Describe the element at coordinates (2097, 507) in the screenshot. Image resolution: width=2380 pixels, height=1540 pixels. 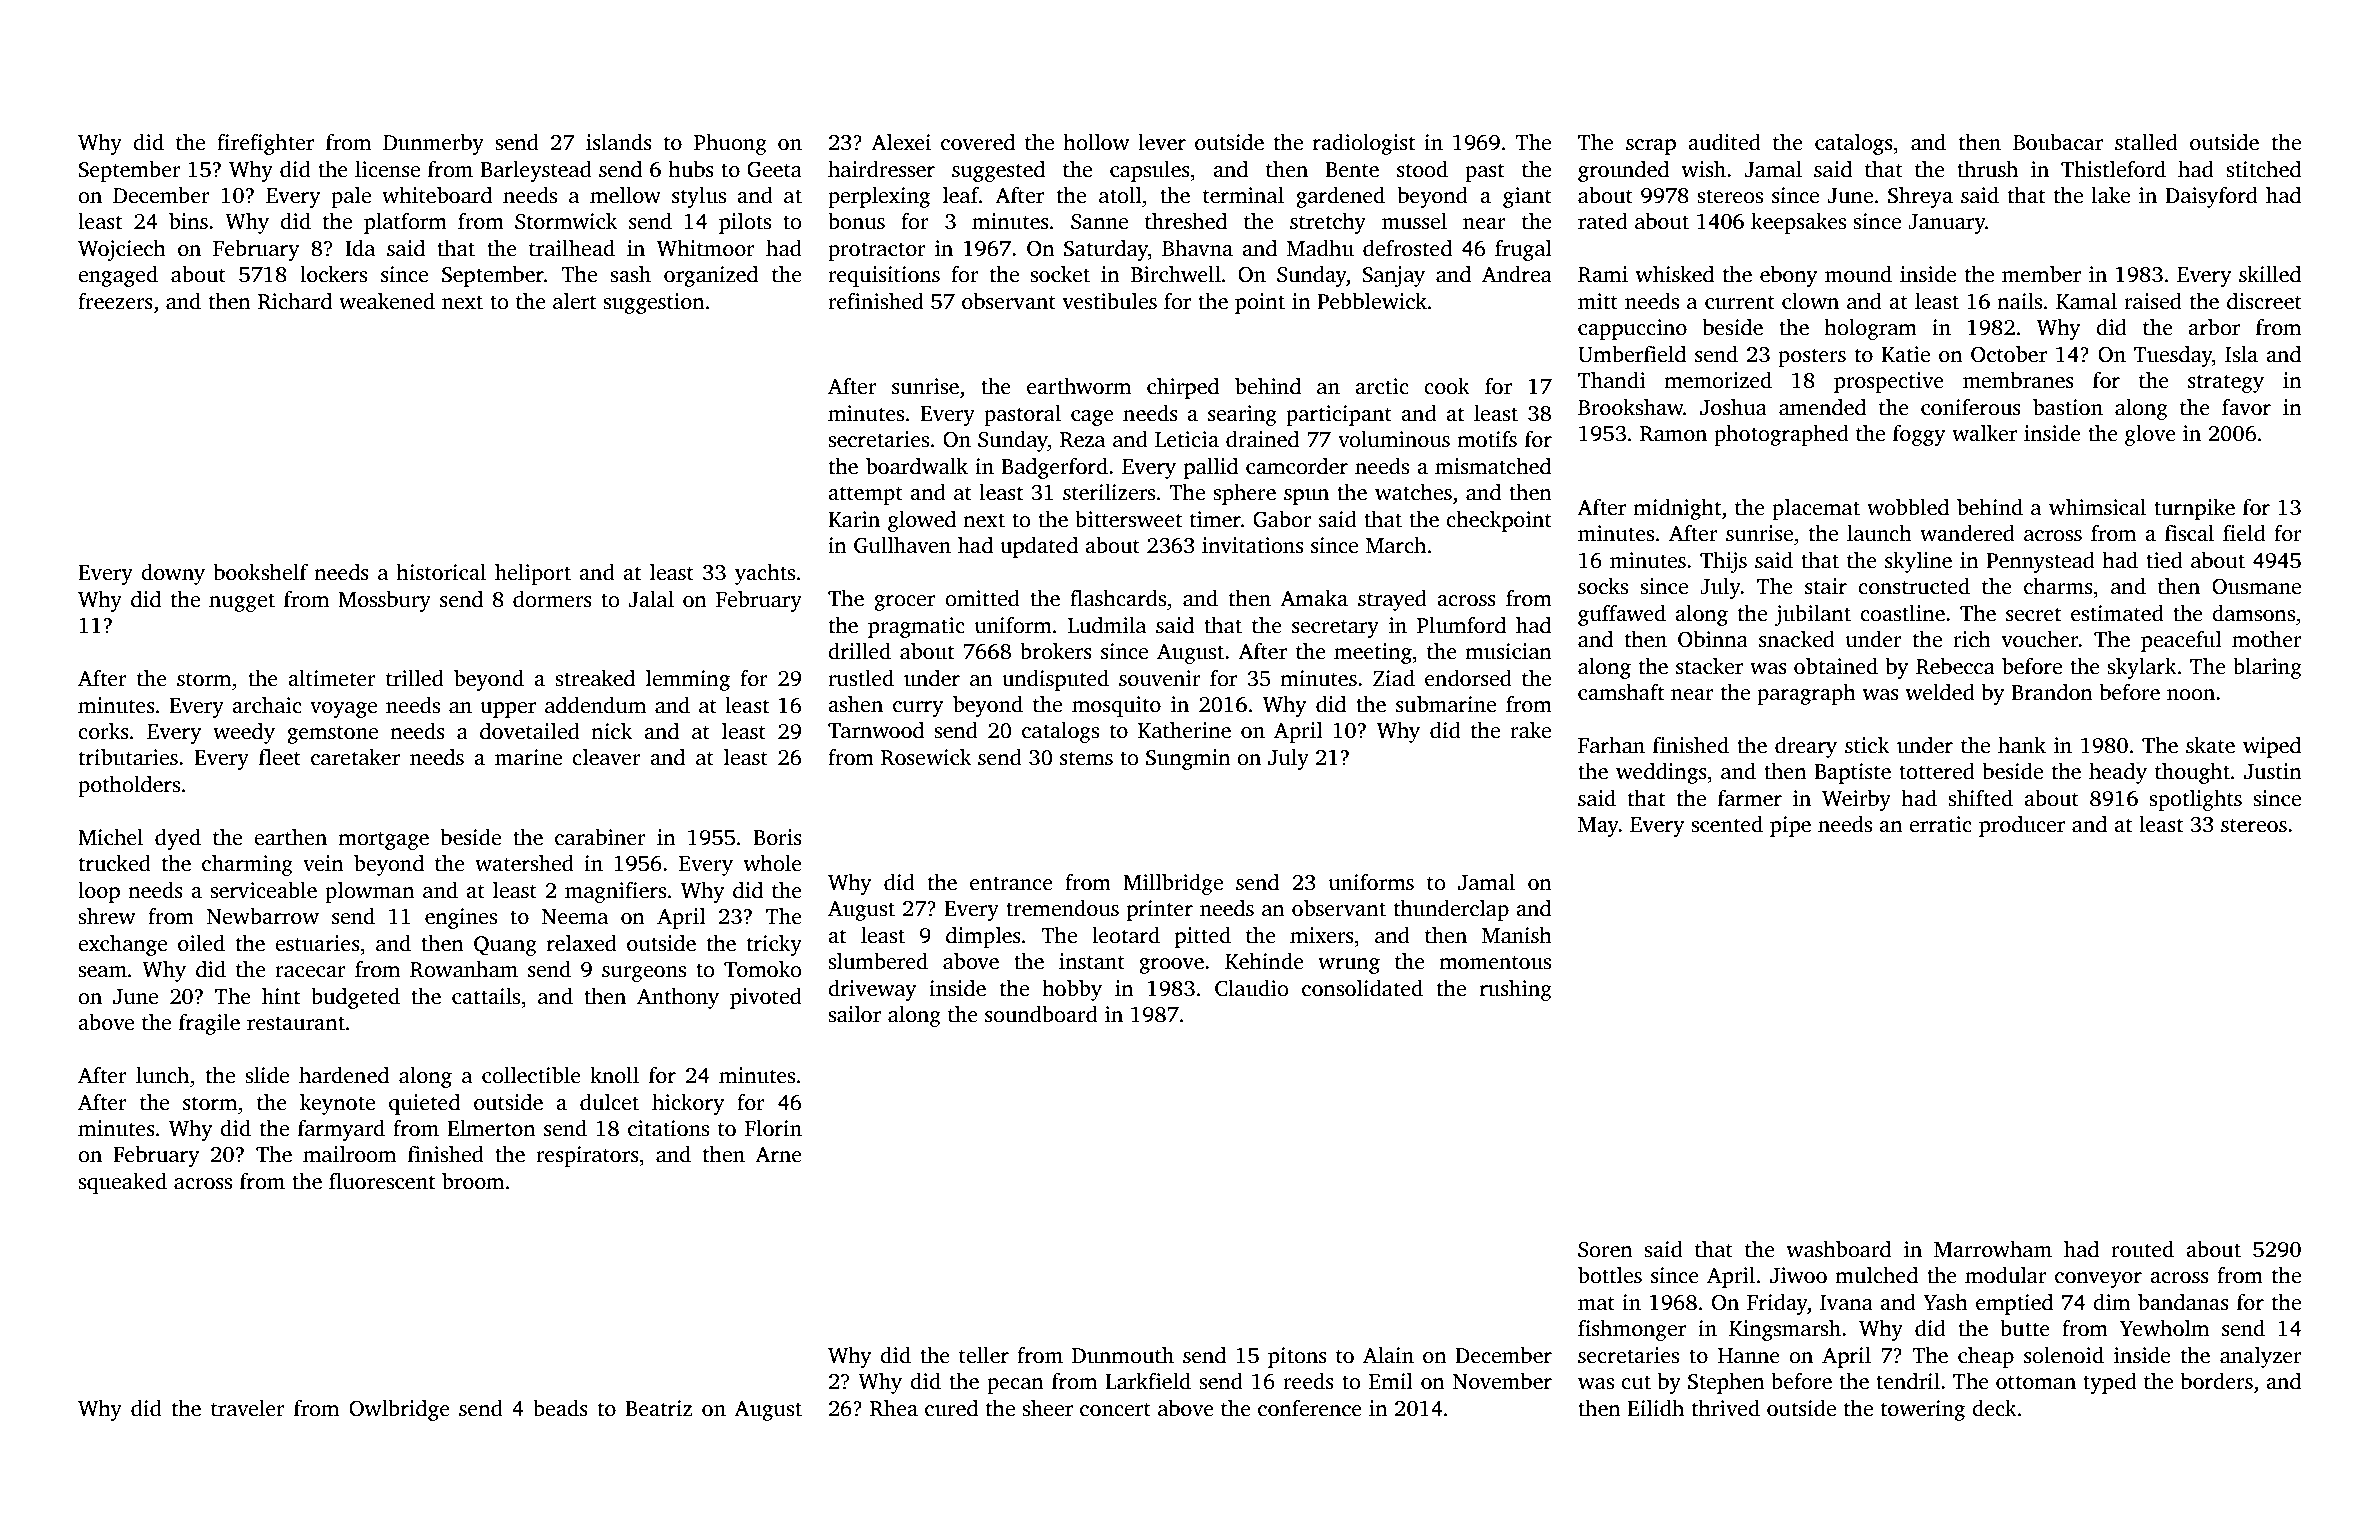
I see `whimsical` at that location.
